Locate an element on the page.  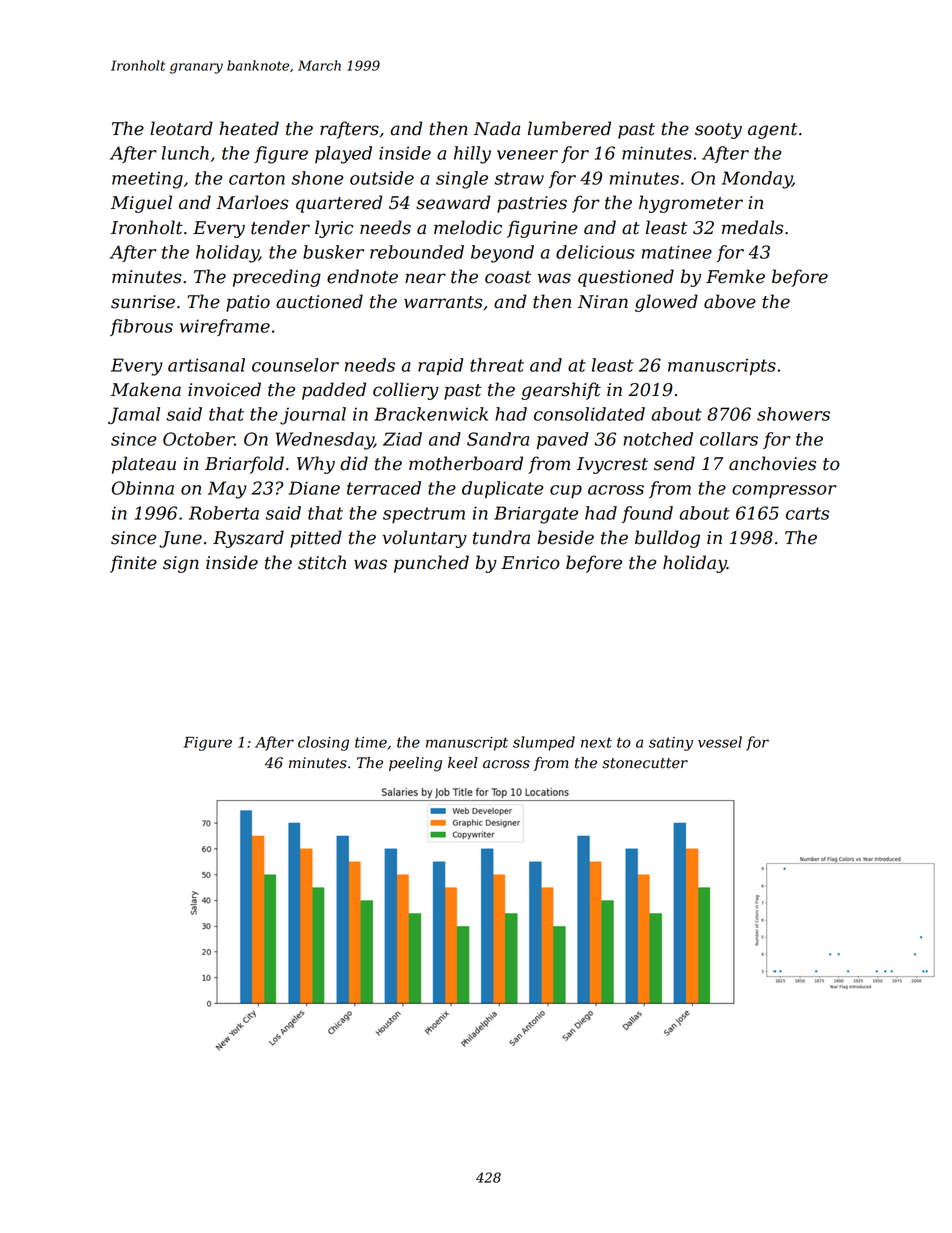
closing is located at coordinates (323, 743).
